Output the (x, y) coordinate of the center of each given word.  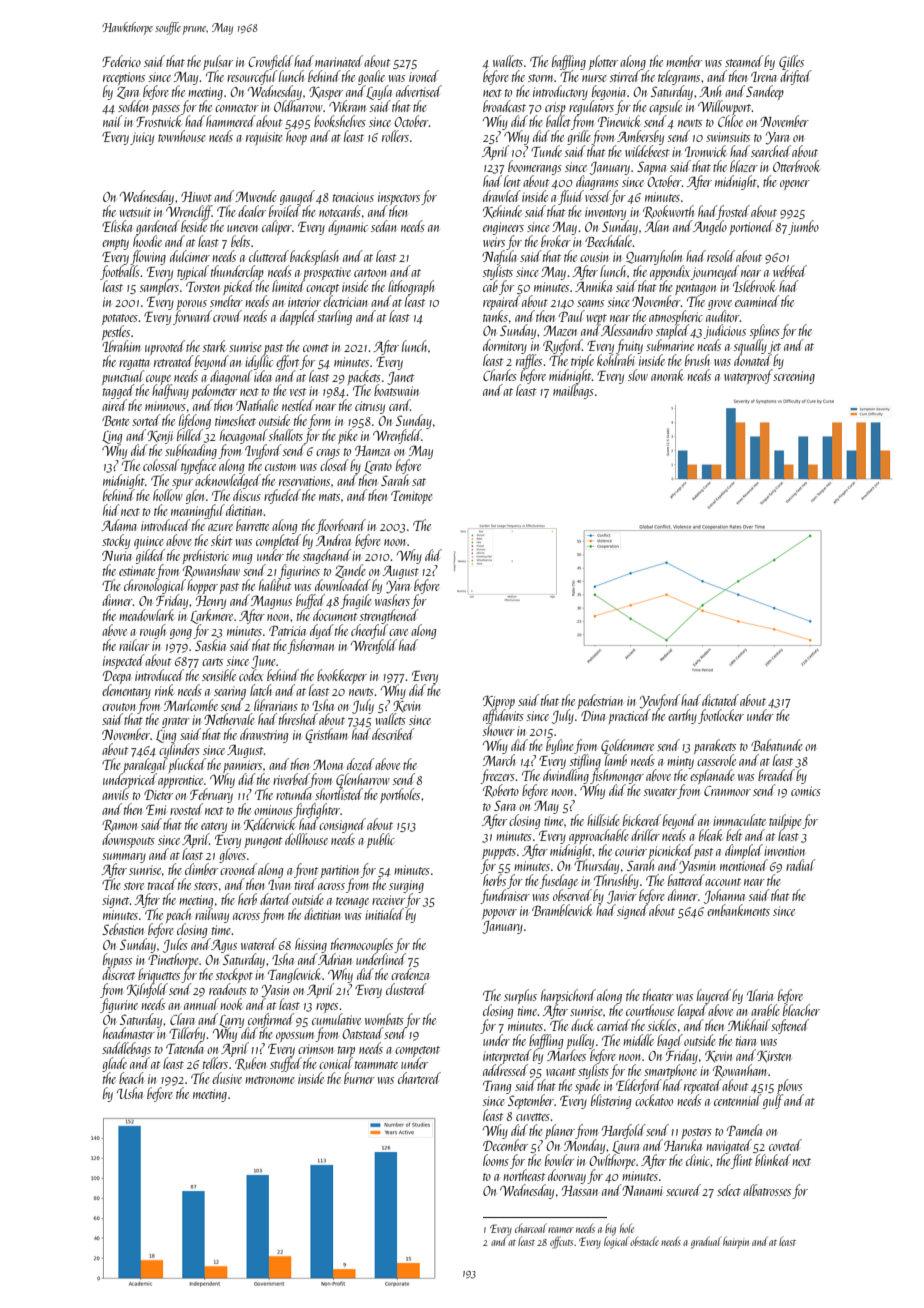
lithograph (411, 287)
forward (192, 317)
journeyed (715, 272)
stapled (672, 332)
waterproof (748, 376)
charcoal (531, 1228)
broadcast (504, 106)
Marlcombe (191, 705)
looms (496, 1160)
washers (392, 600)
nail (112, 121)
